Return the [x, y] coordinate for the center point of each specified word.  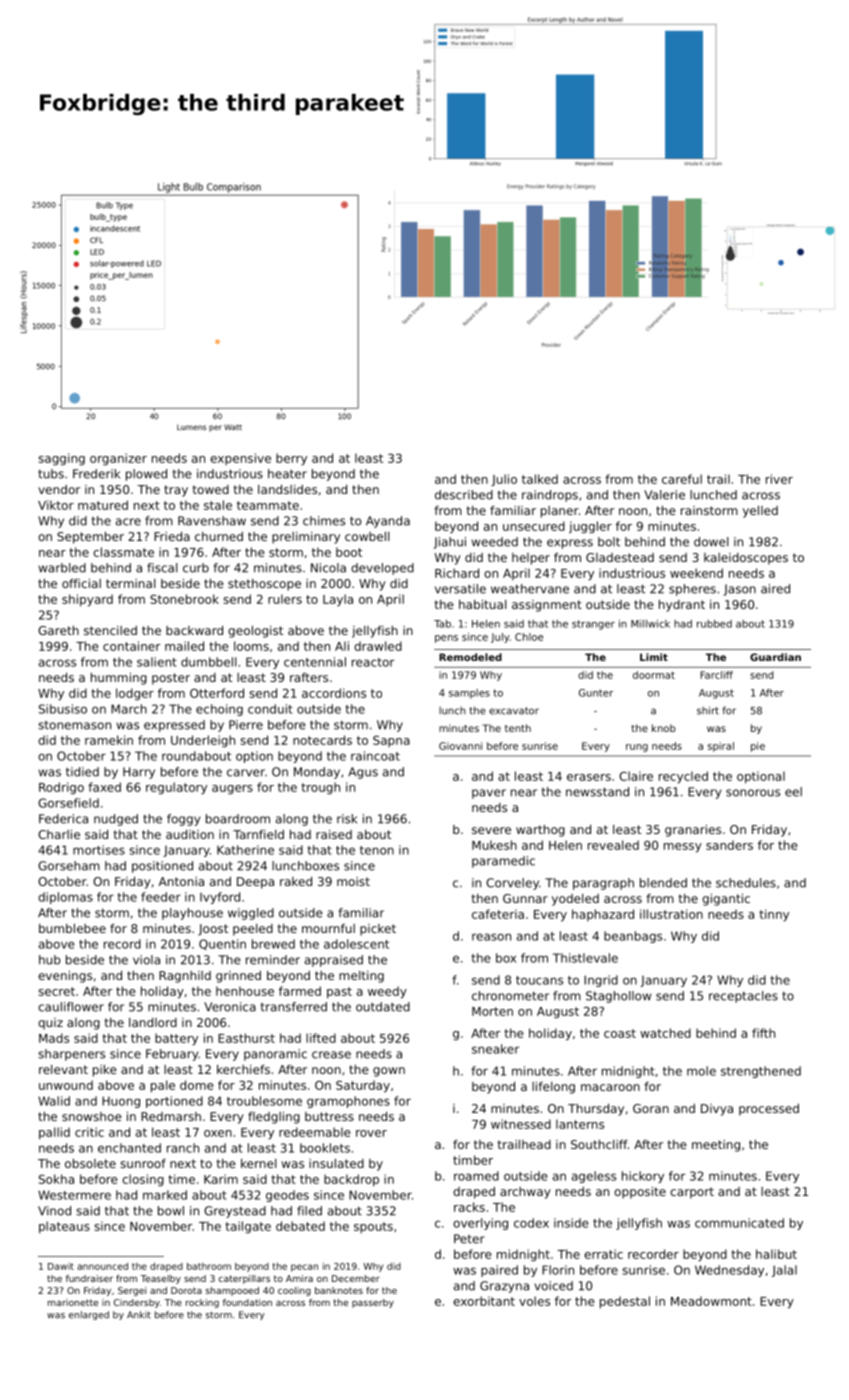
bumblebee [72, 928]
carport [692, 1193]
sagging [62, 459]
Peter [469, 1239]
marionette [73, 1302]
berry [291, 459]
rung [637, 748]
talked [540, 479]
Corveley [512, 884]
